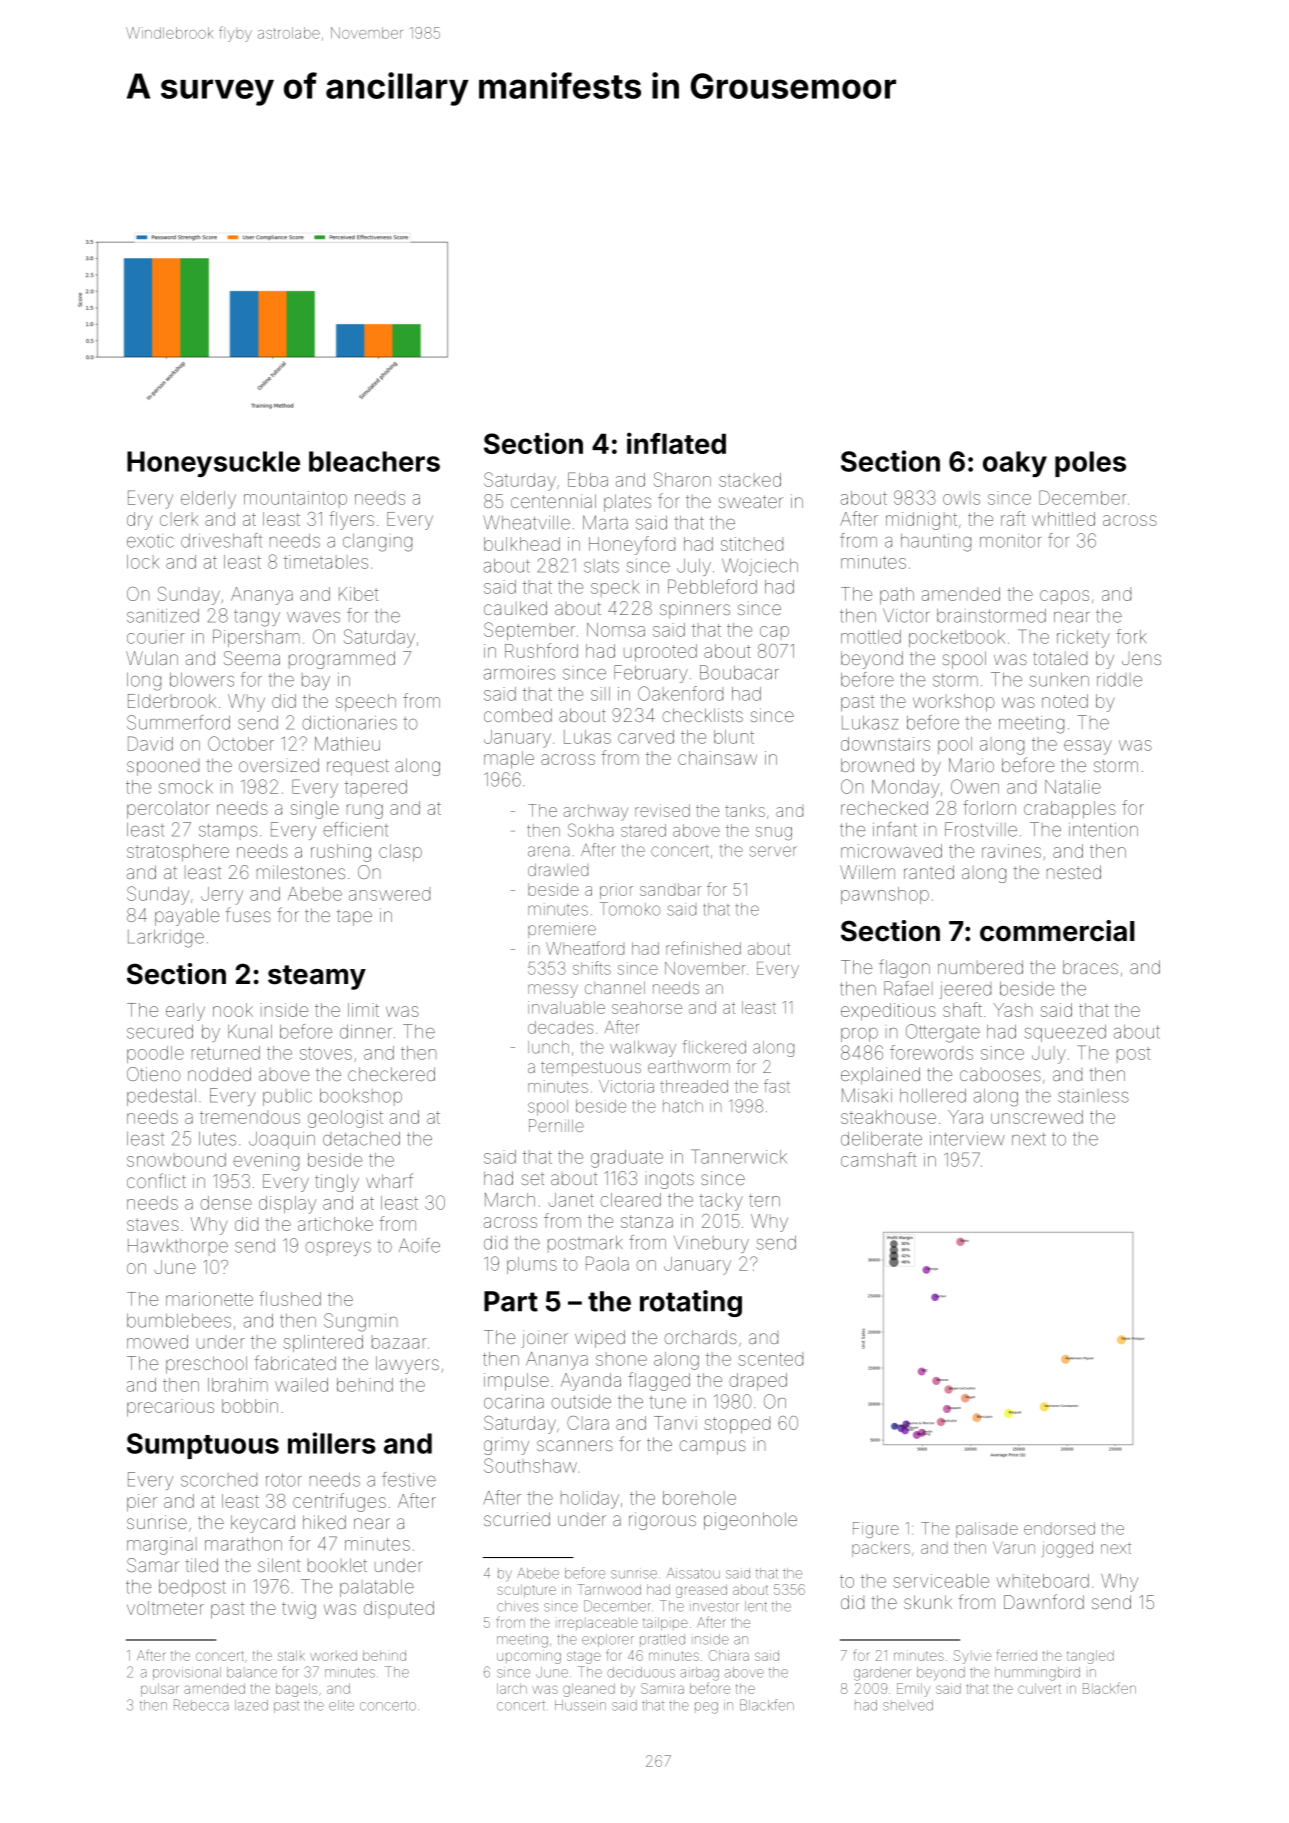  I want to click on inflated, so click(676, 443).
